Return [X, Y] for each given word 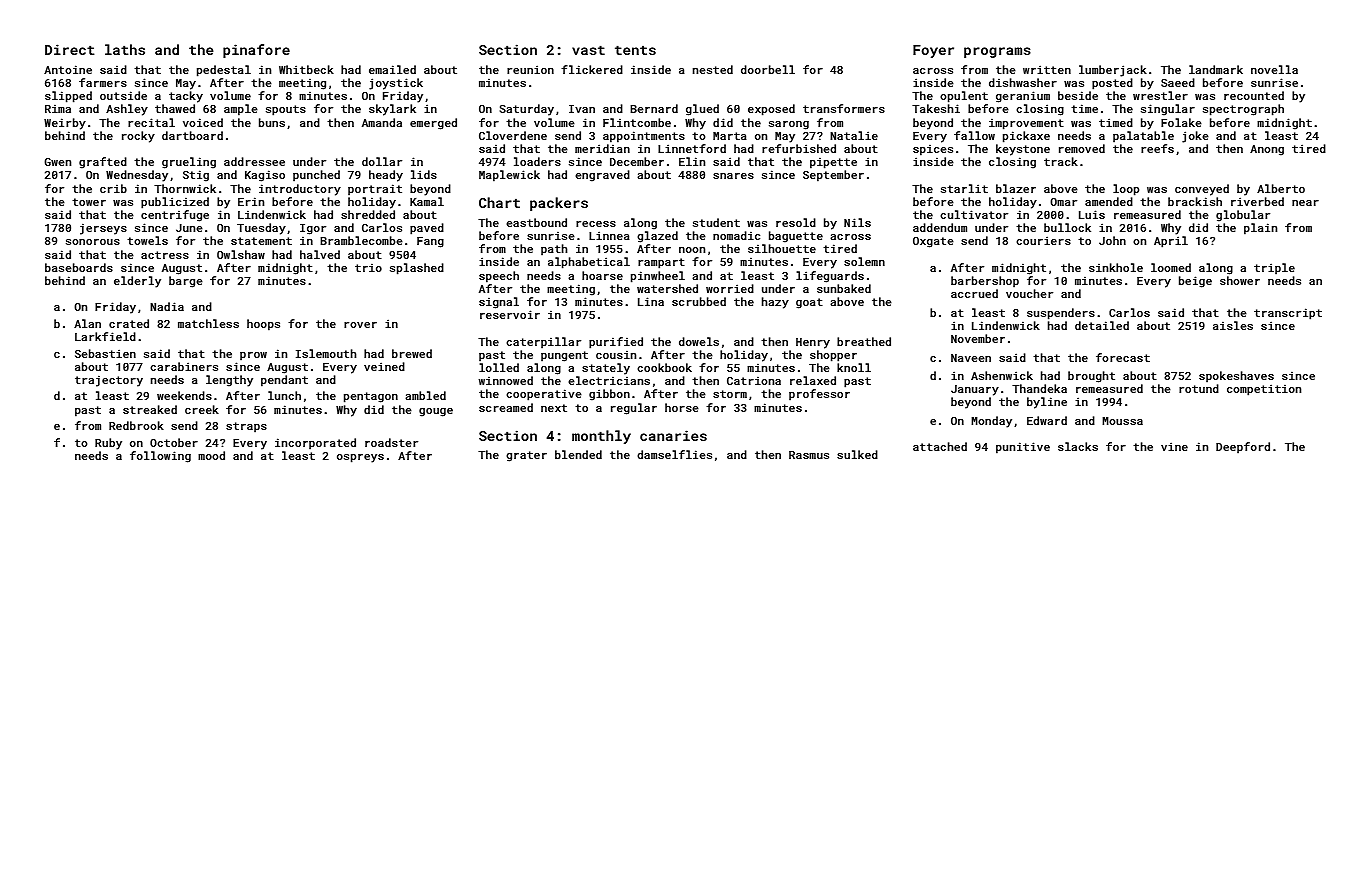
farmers [103, 82]
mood [211, 455]
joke [1195, 137]
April [1171, 242]
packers [559, 204]
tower [89, 202]
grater [526, 456]
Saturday [527, 110]
